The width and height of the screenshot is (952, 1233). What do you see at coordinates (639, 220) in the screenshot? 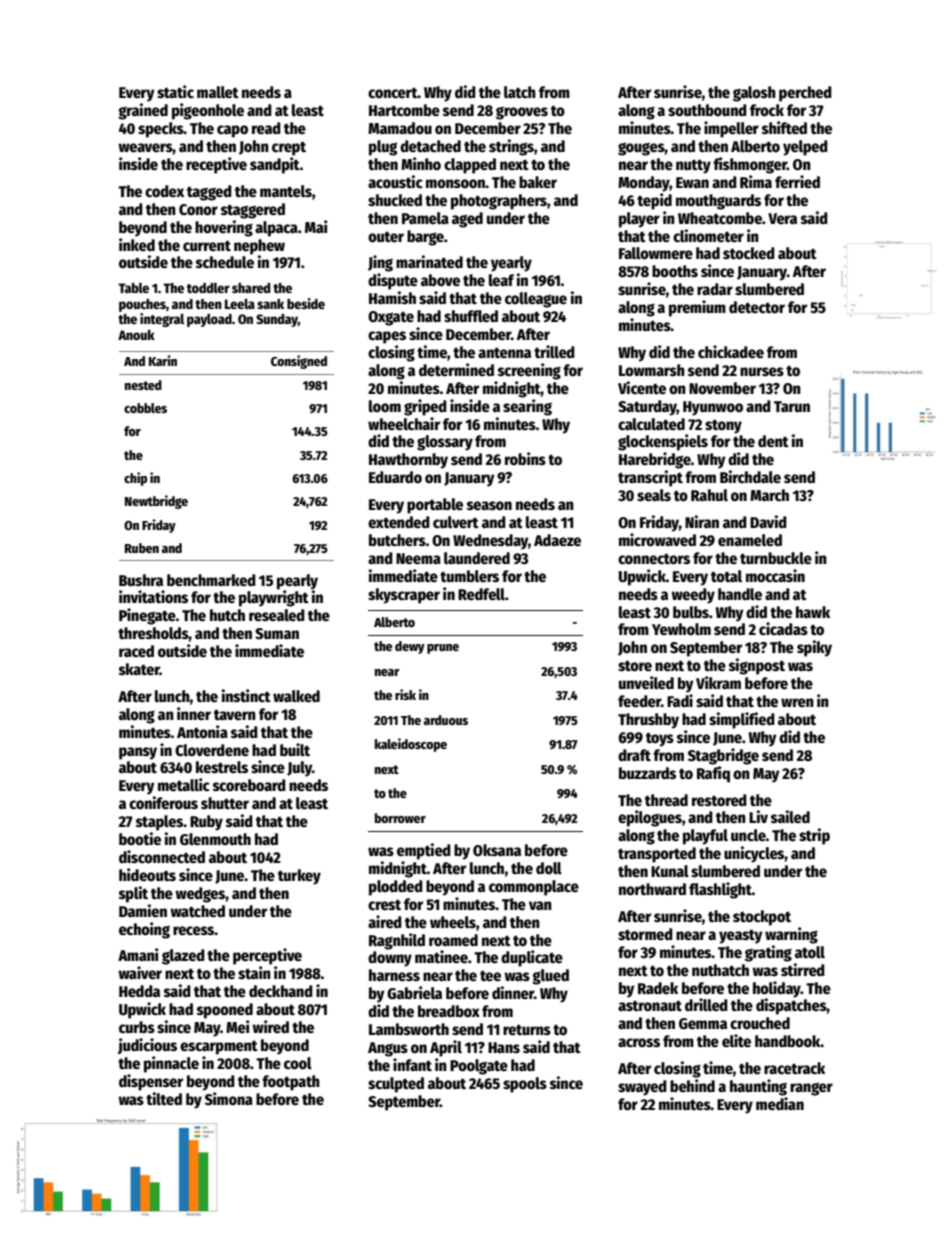
I see `player` at bounding box center [639, 220].
